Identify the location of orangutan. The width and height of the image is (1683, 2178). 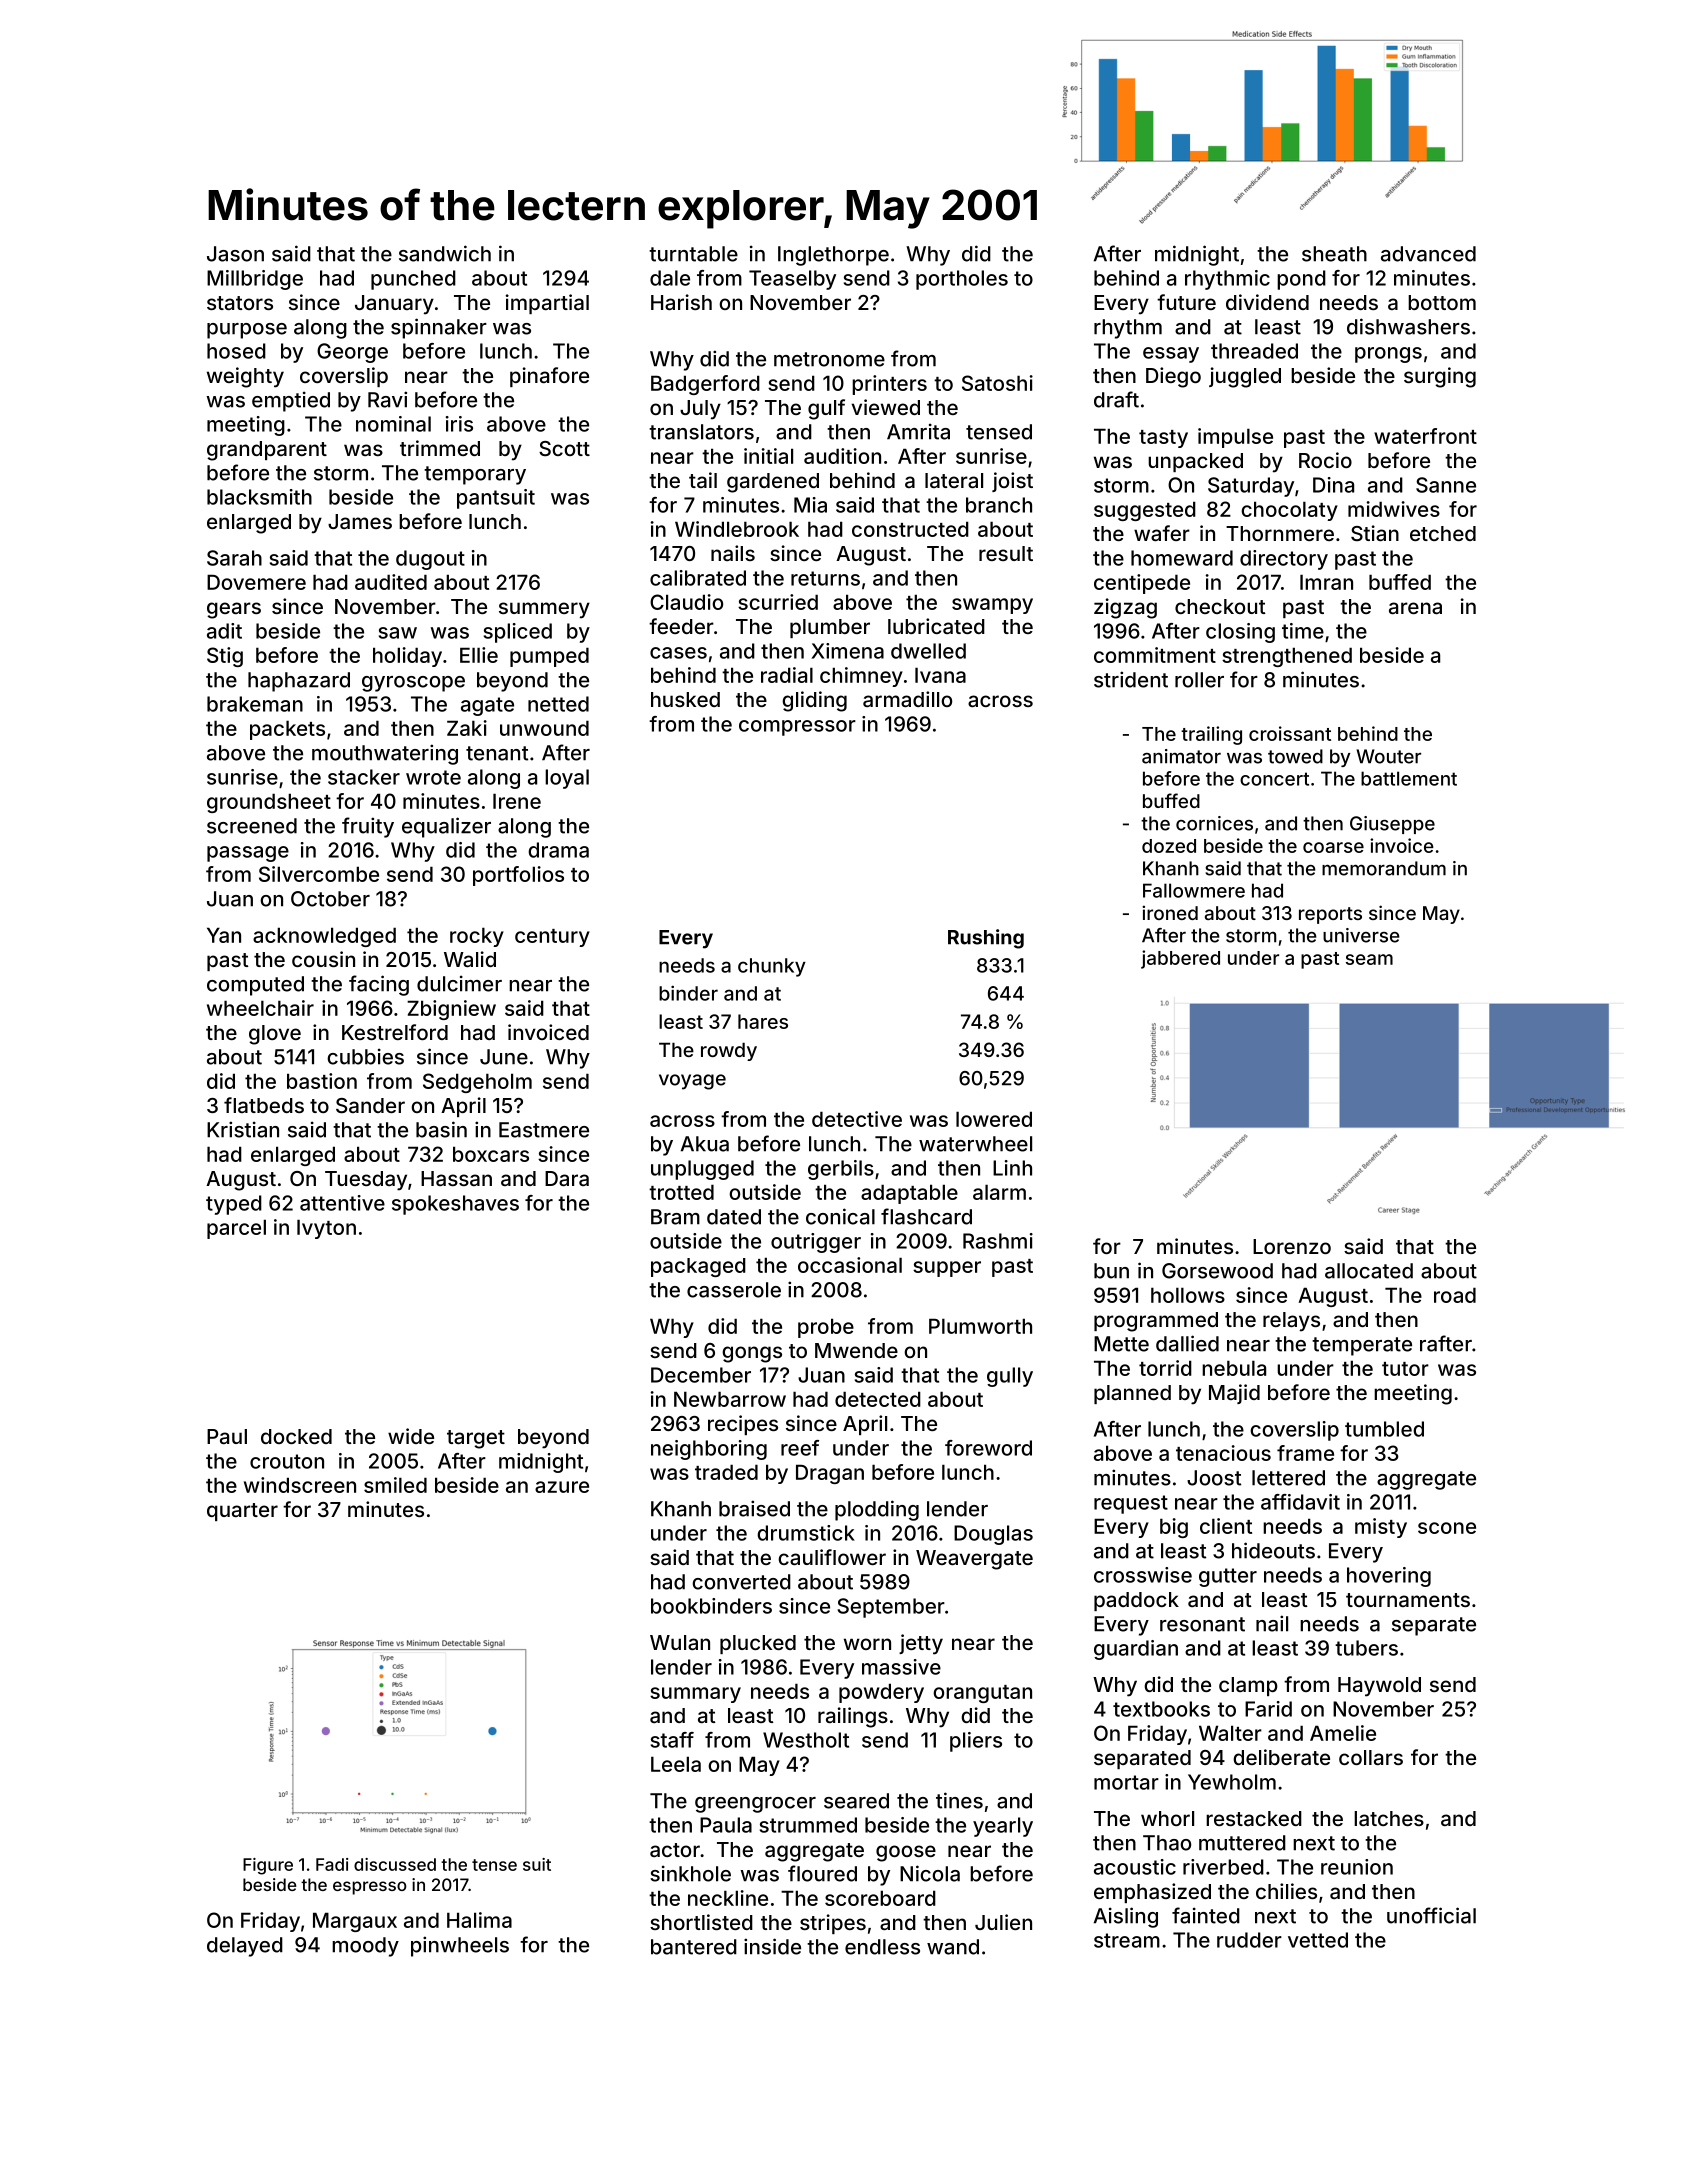
(982, 1694).
